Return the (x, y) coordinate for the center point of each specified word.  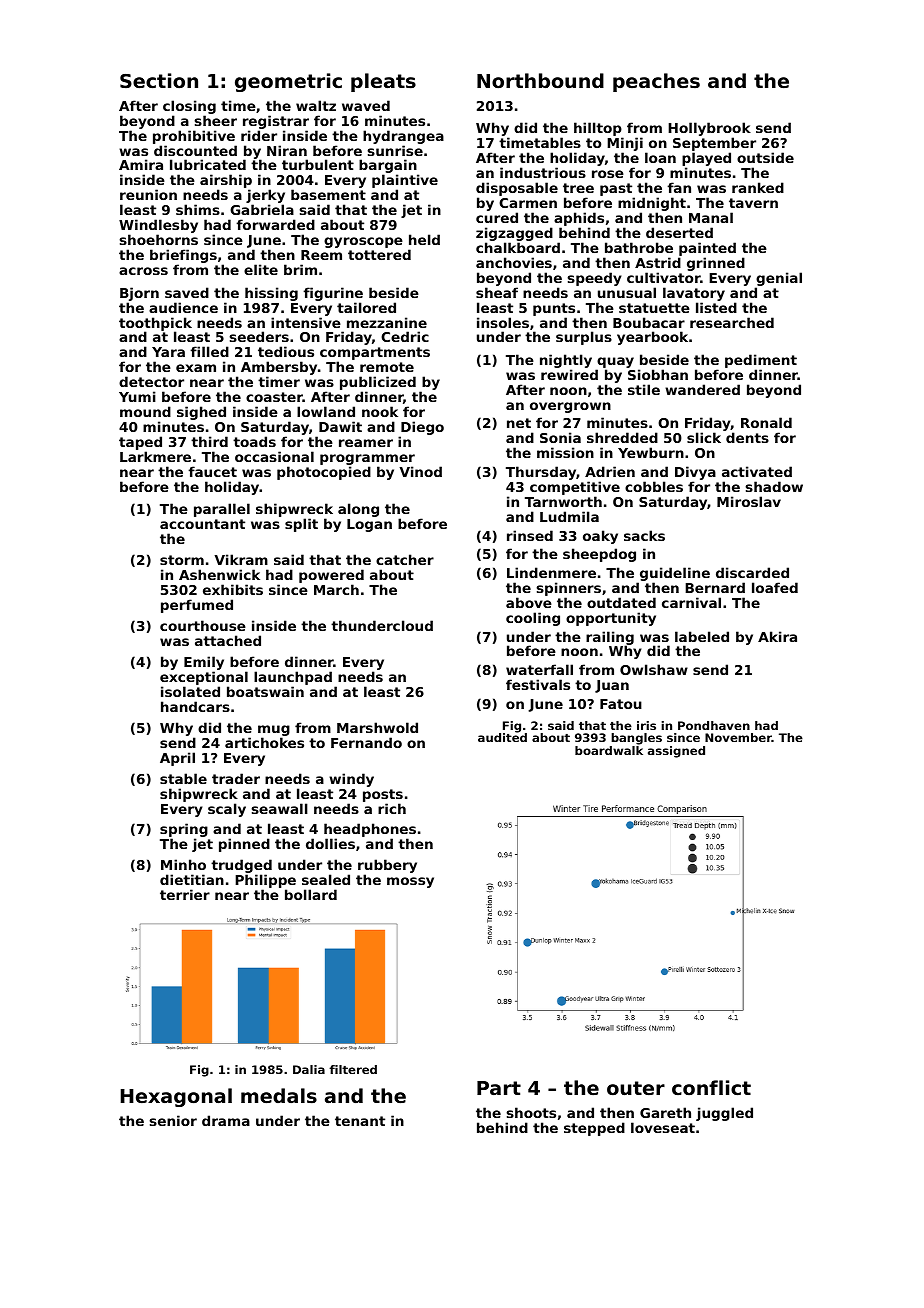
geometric (288, 82)
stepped (594, 1129)
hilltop (598, 129)
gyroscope (363, 242)
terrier (185, 894)
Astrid (658, 262)
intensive (306, 322)
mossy (410, 882)
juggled (724, 1114)
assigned (676, 752)
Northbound (540, 80)
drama (226, 1120)
